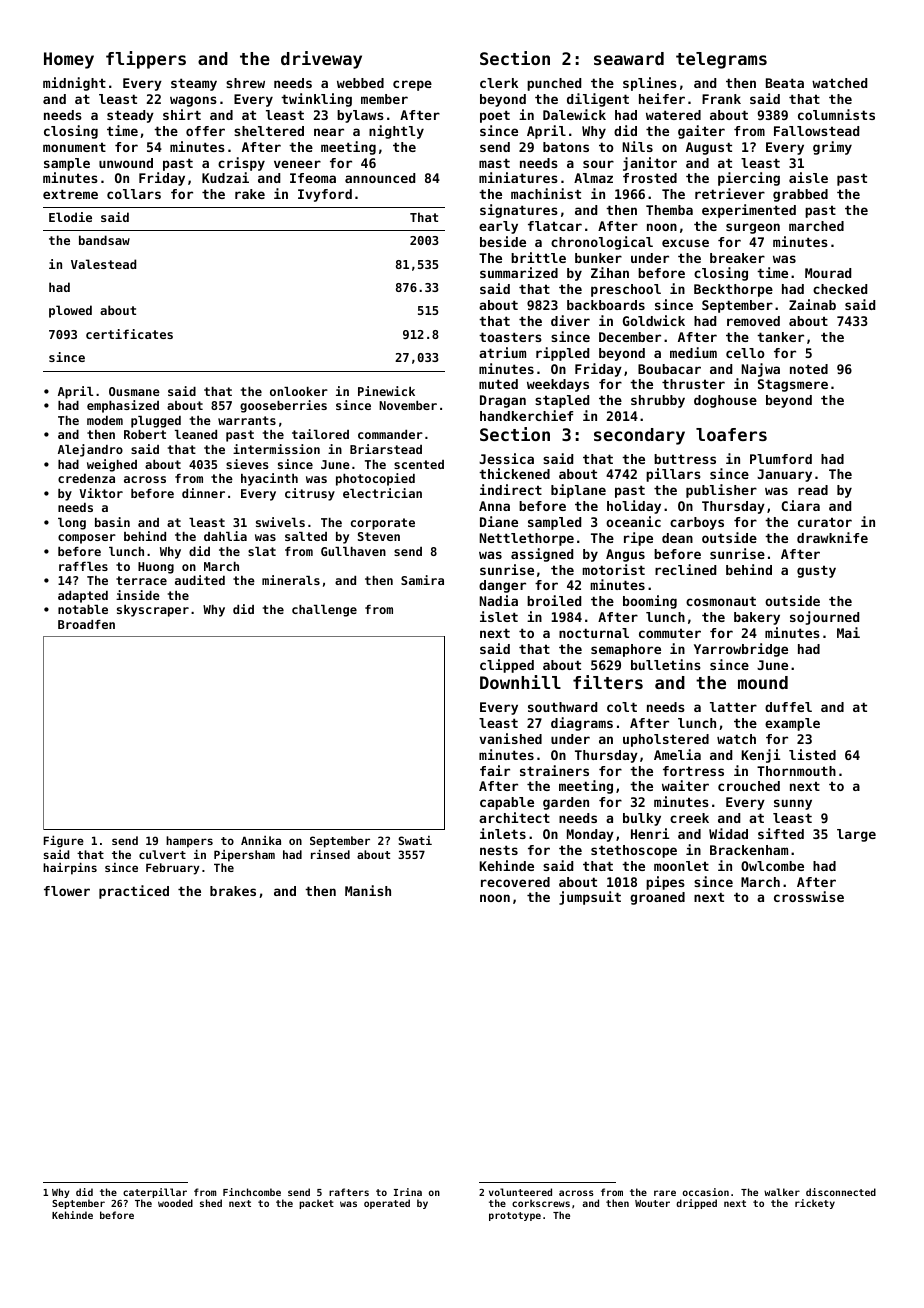 Image resolution: width=924 pixels, height=1308 pixels. What do you see at coordinates (324, 611) in the screenshot?
I see `challenge` at bounding box center [324, 611].
